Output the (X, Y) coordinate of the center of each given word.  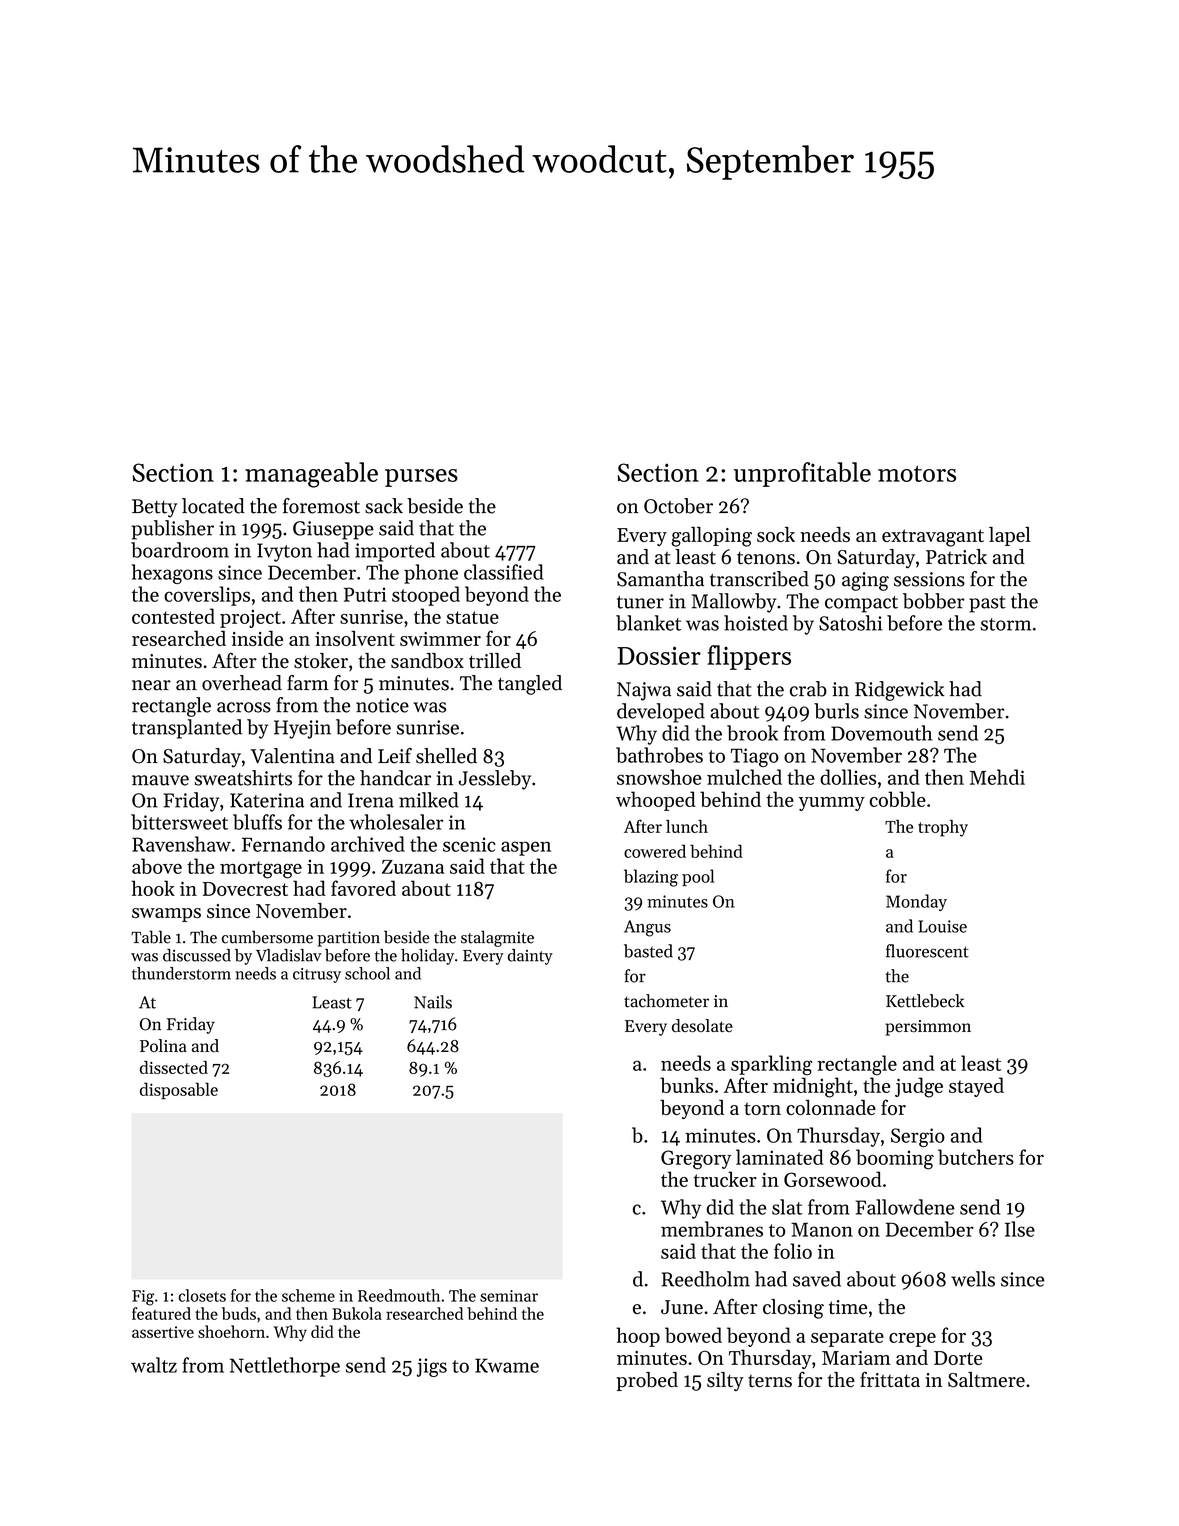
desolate (702, 1026)
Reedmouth (399, 1295)
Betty (154, 508)
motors (917, 473)
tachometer (666, 1001)
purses (421, 478)
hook (153, 888)
